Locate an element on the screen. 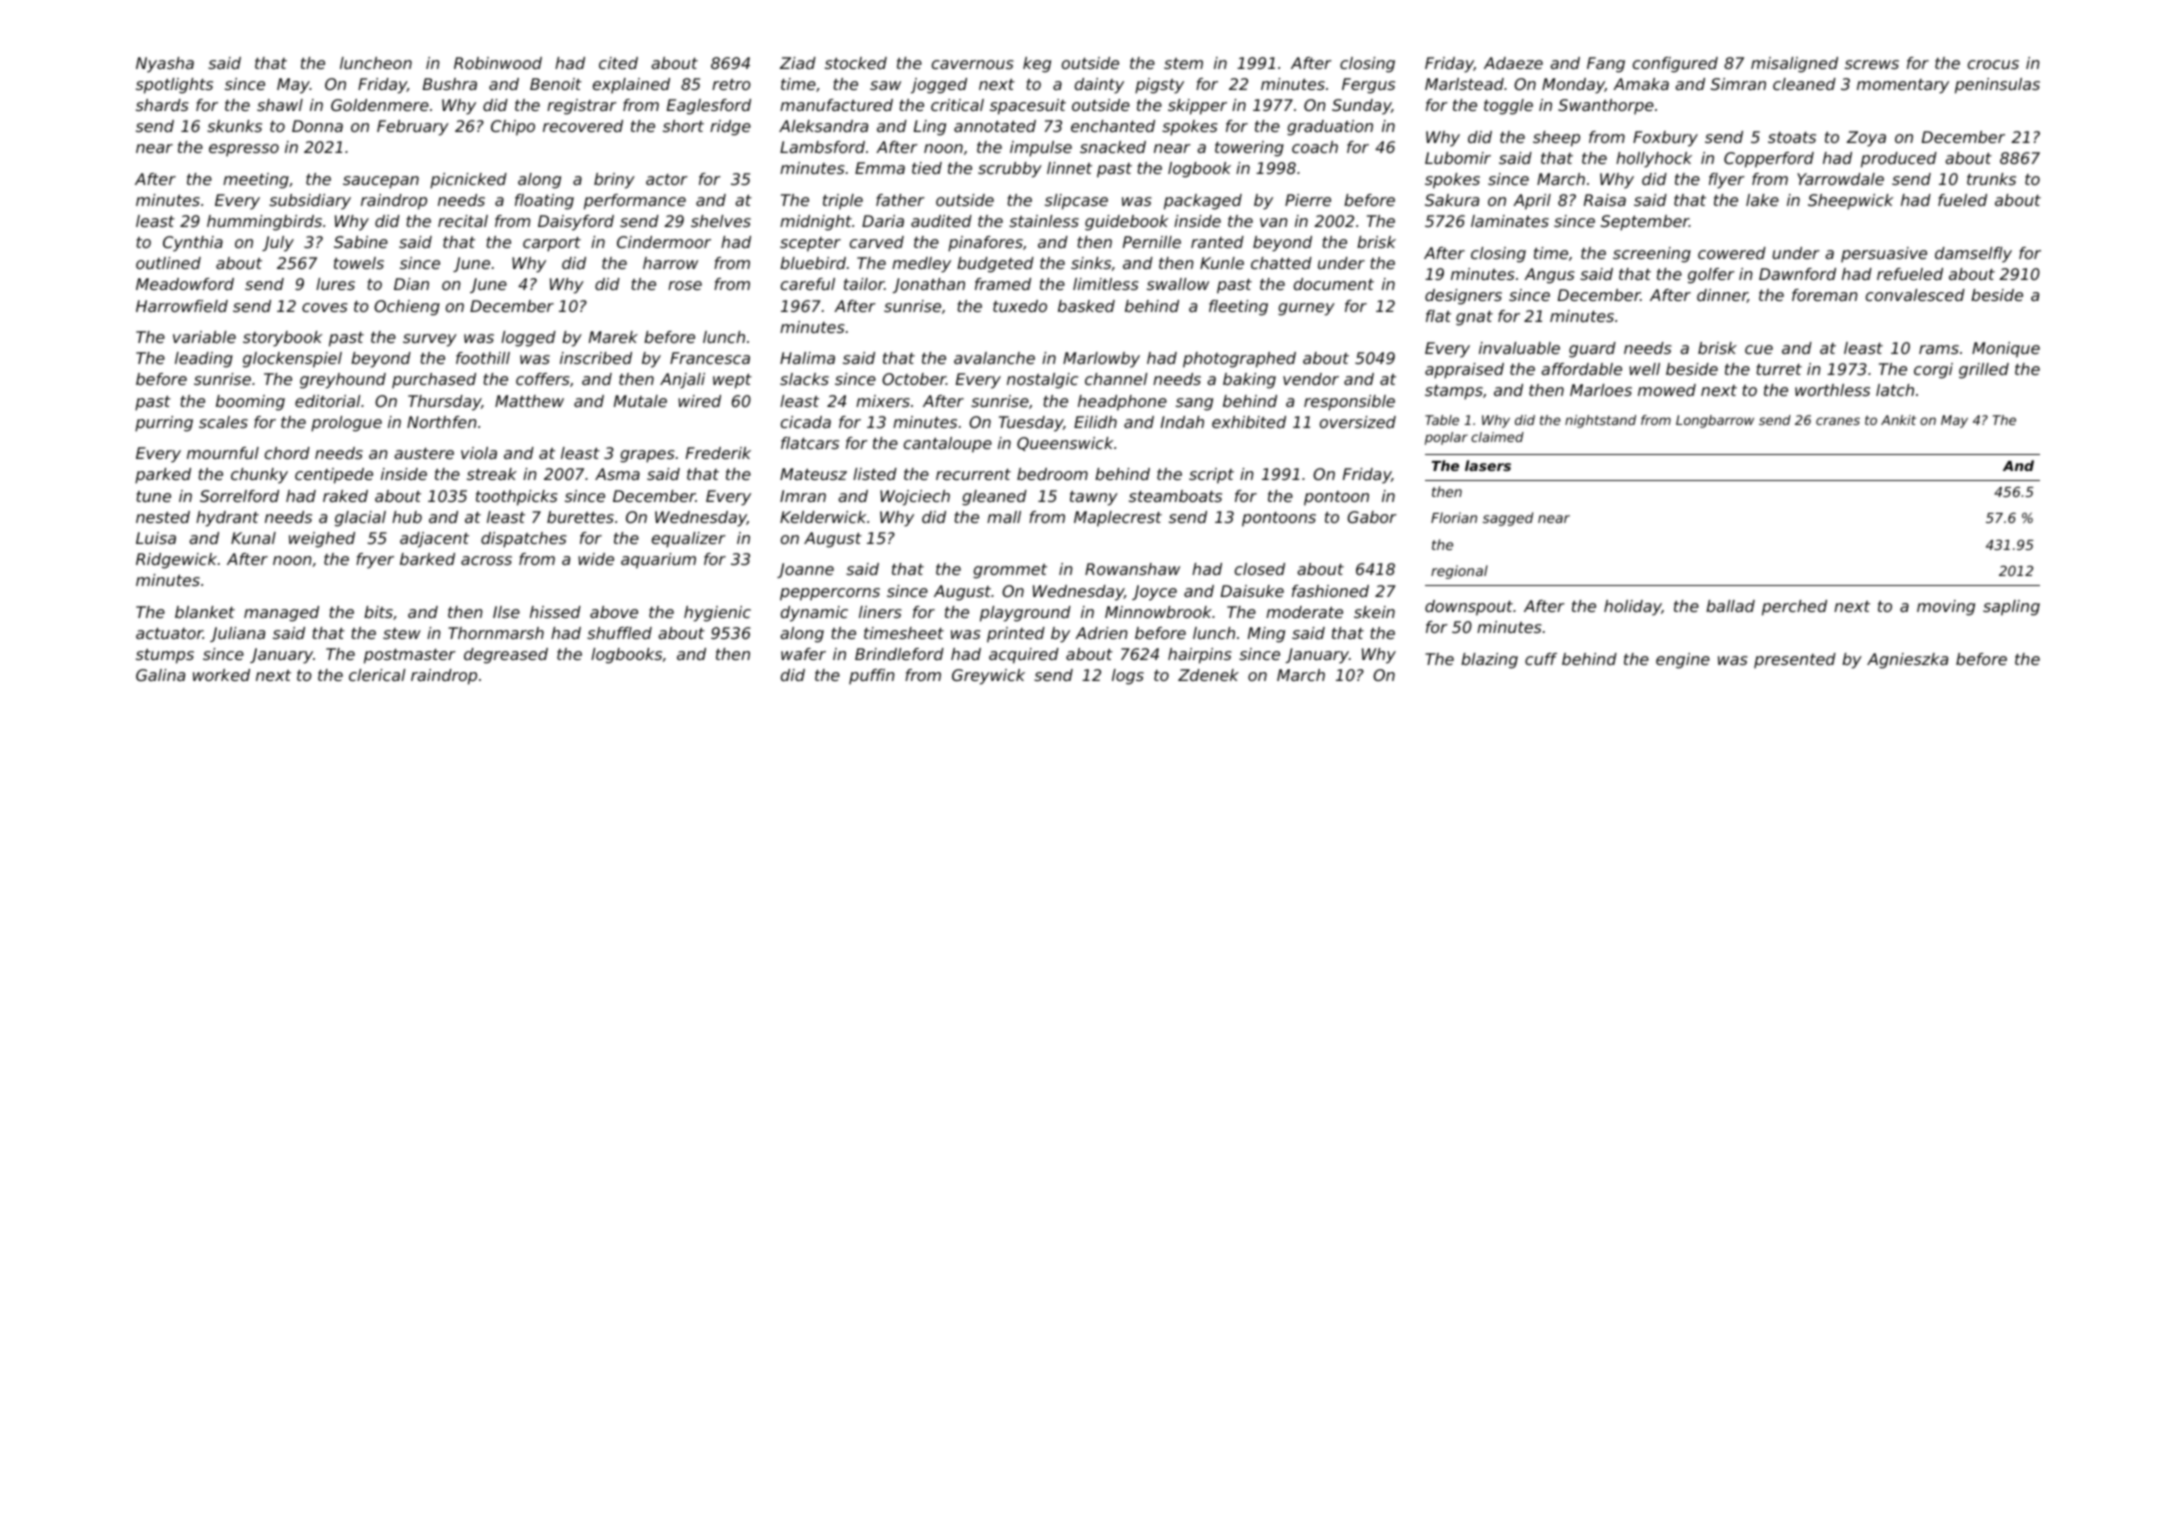  picnicked is located at coordinates (468, 181).
